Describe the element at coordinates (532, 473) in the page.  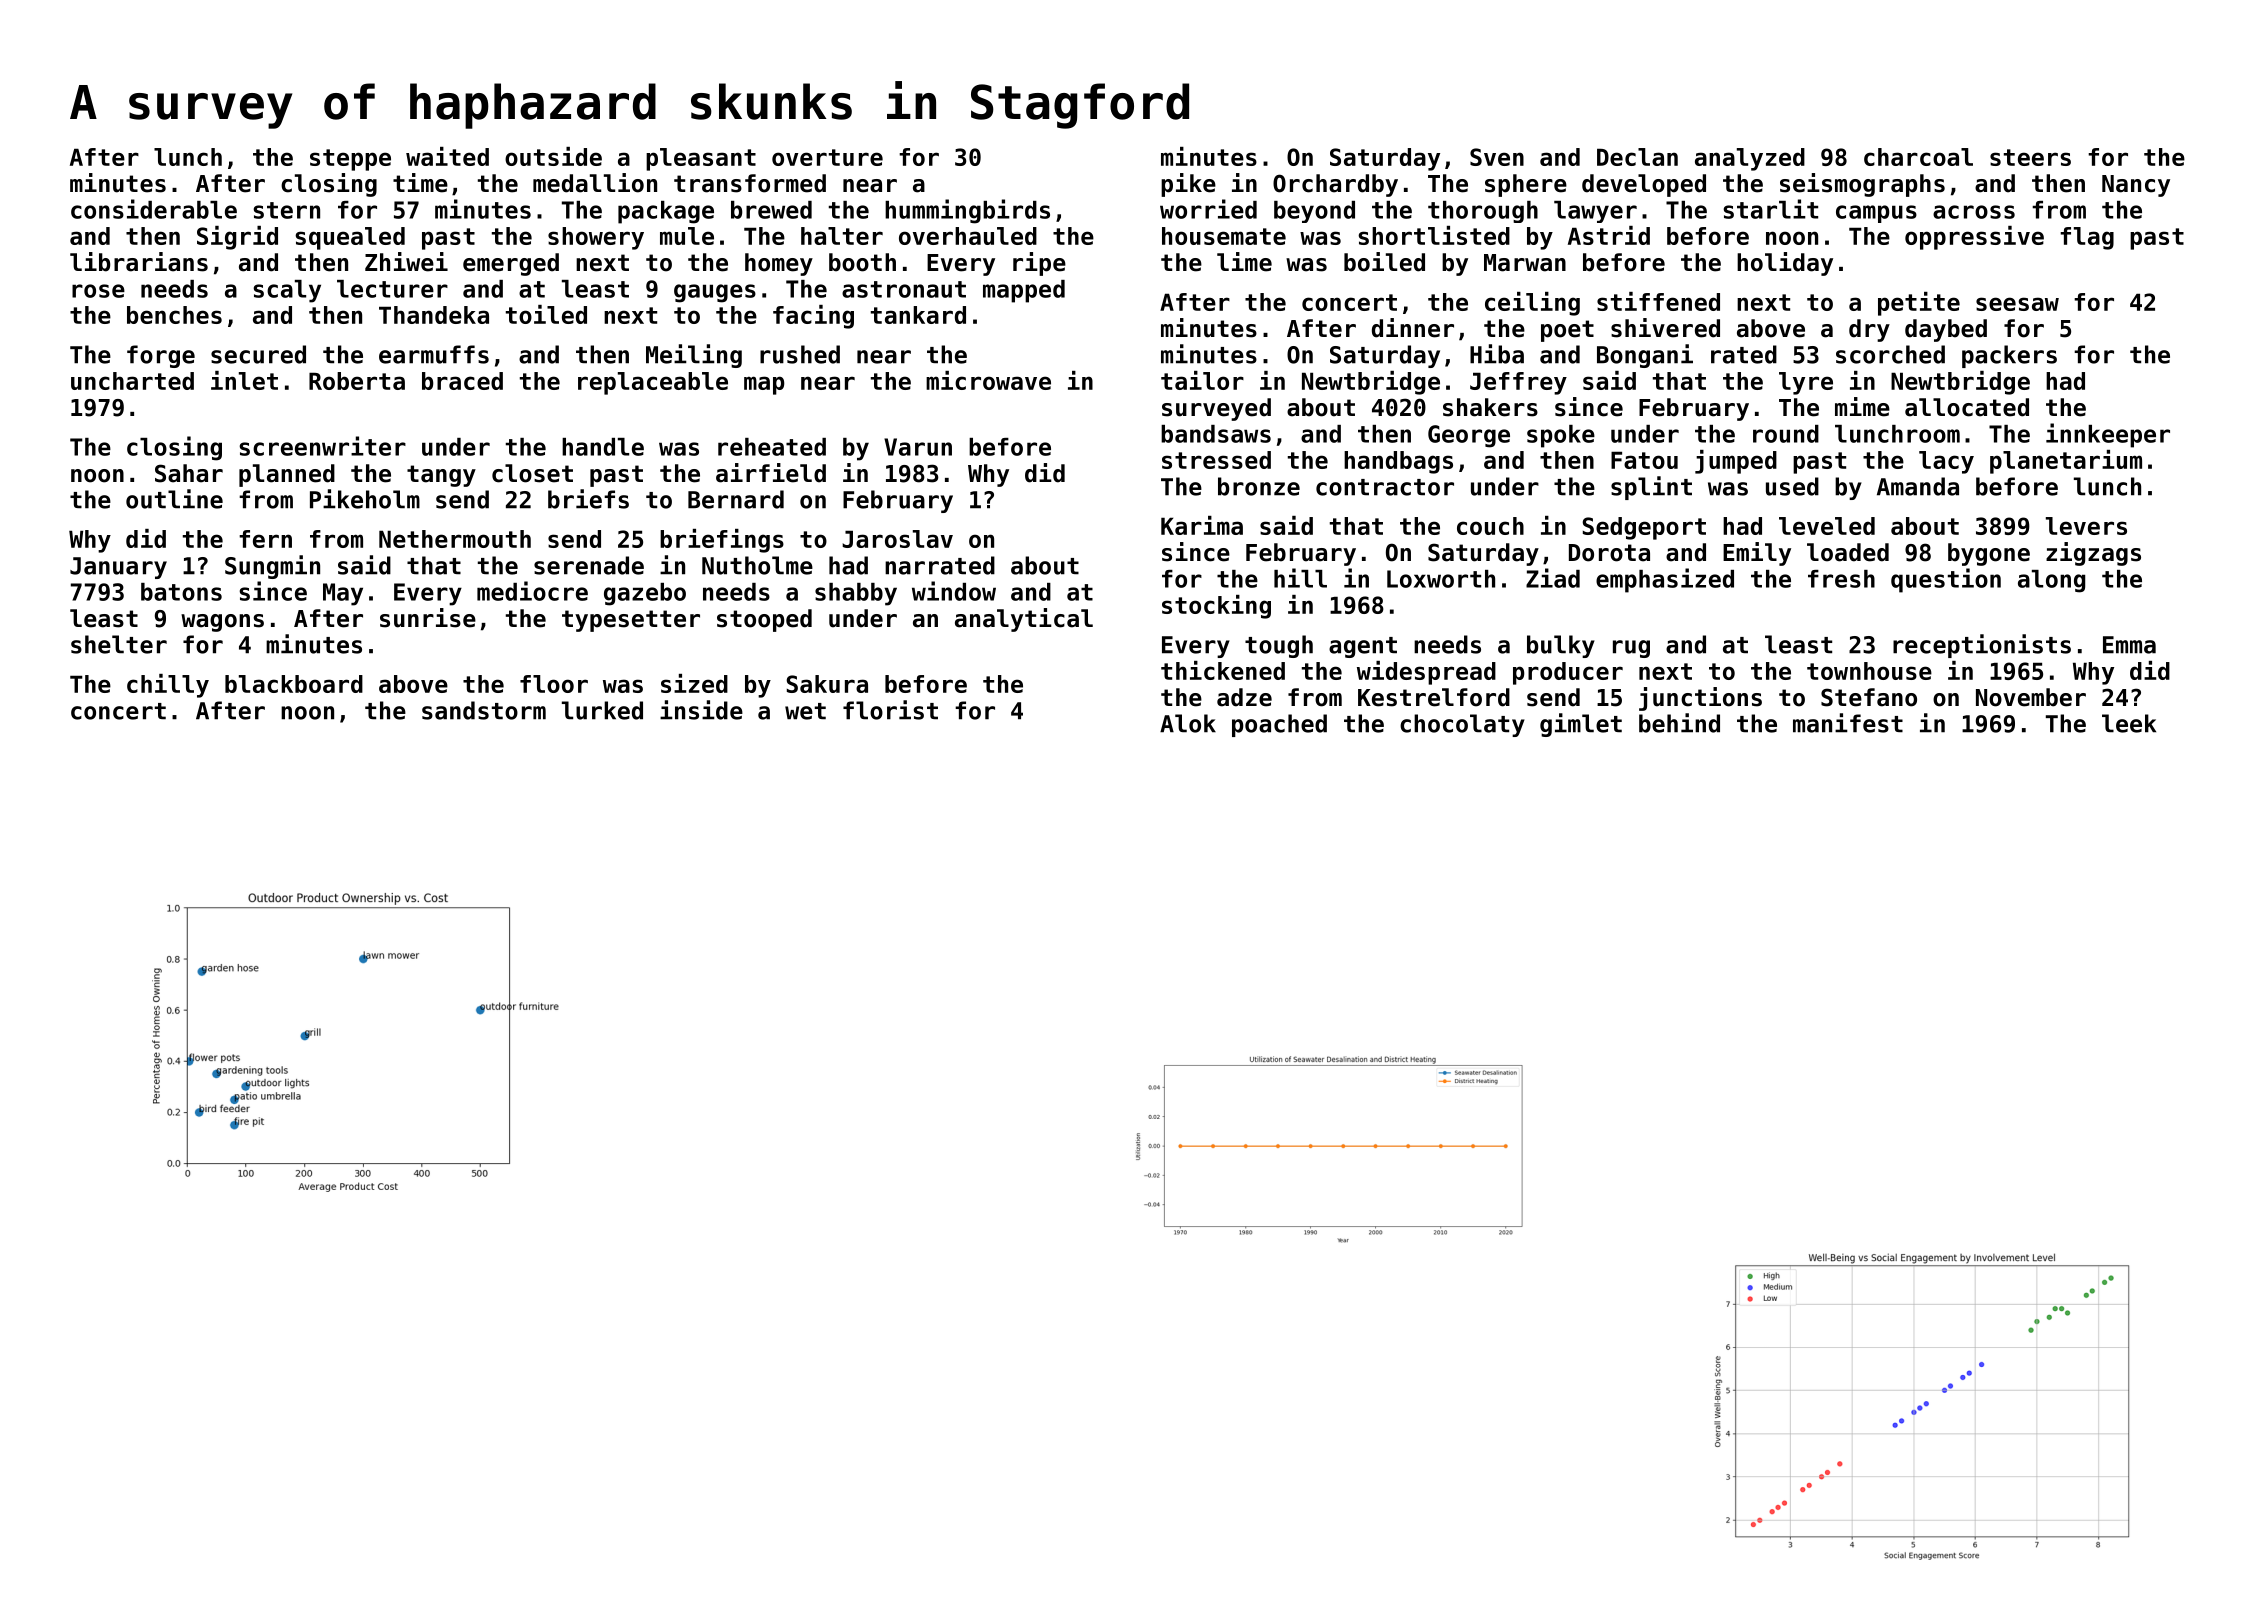
I see `closet` at that location.
